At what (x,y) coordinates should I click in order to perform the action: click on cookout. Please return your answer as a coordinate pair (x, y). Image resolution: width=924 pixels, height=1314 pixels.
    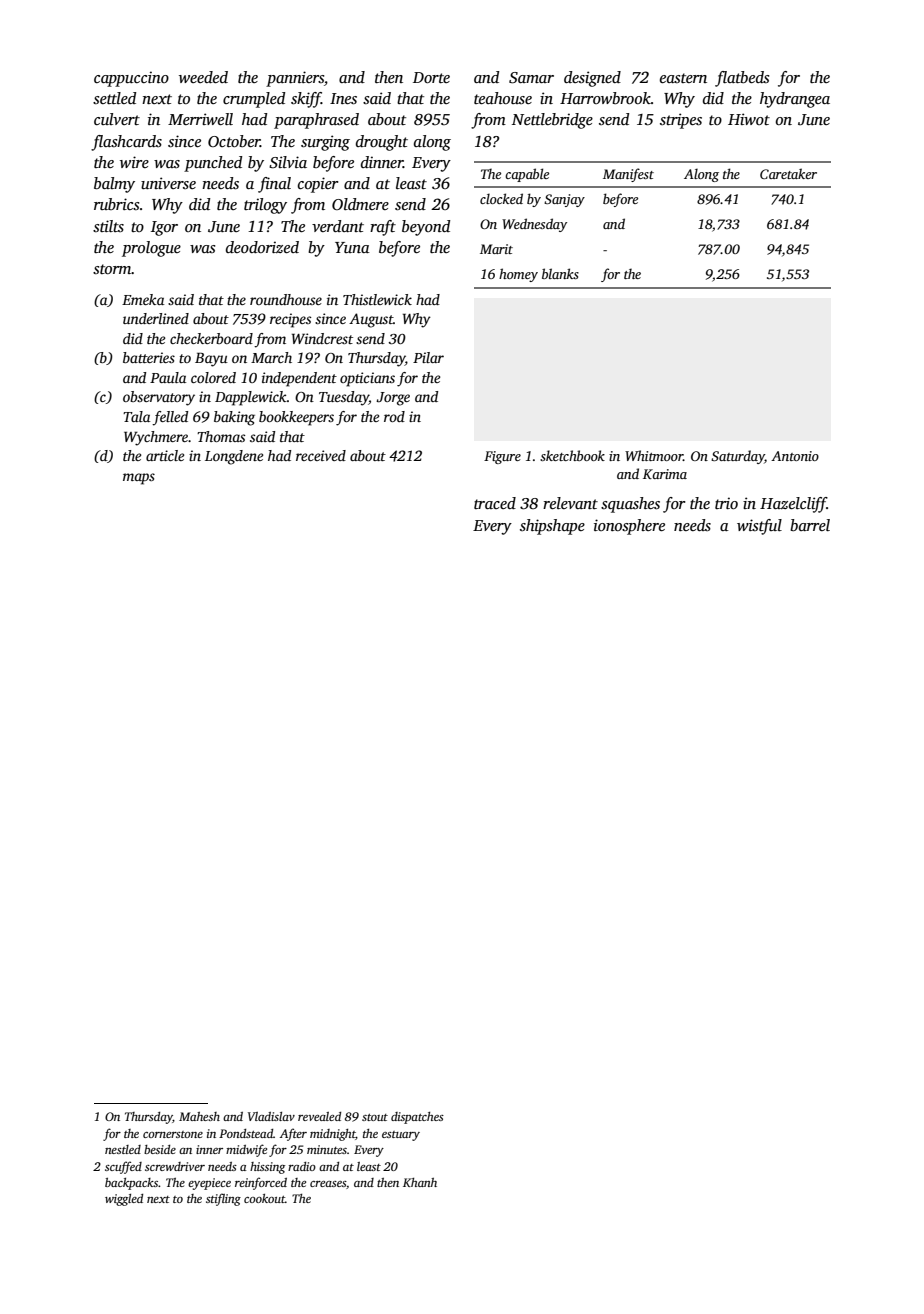
    Looking at the image, I should click on (264, 1198).
